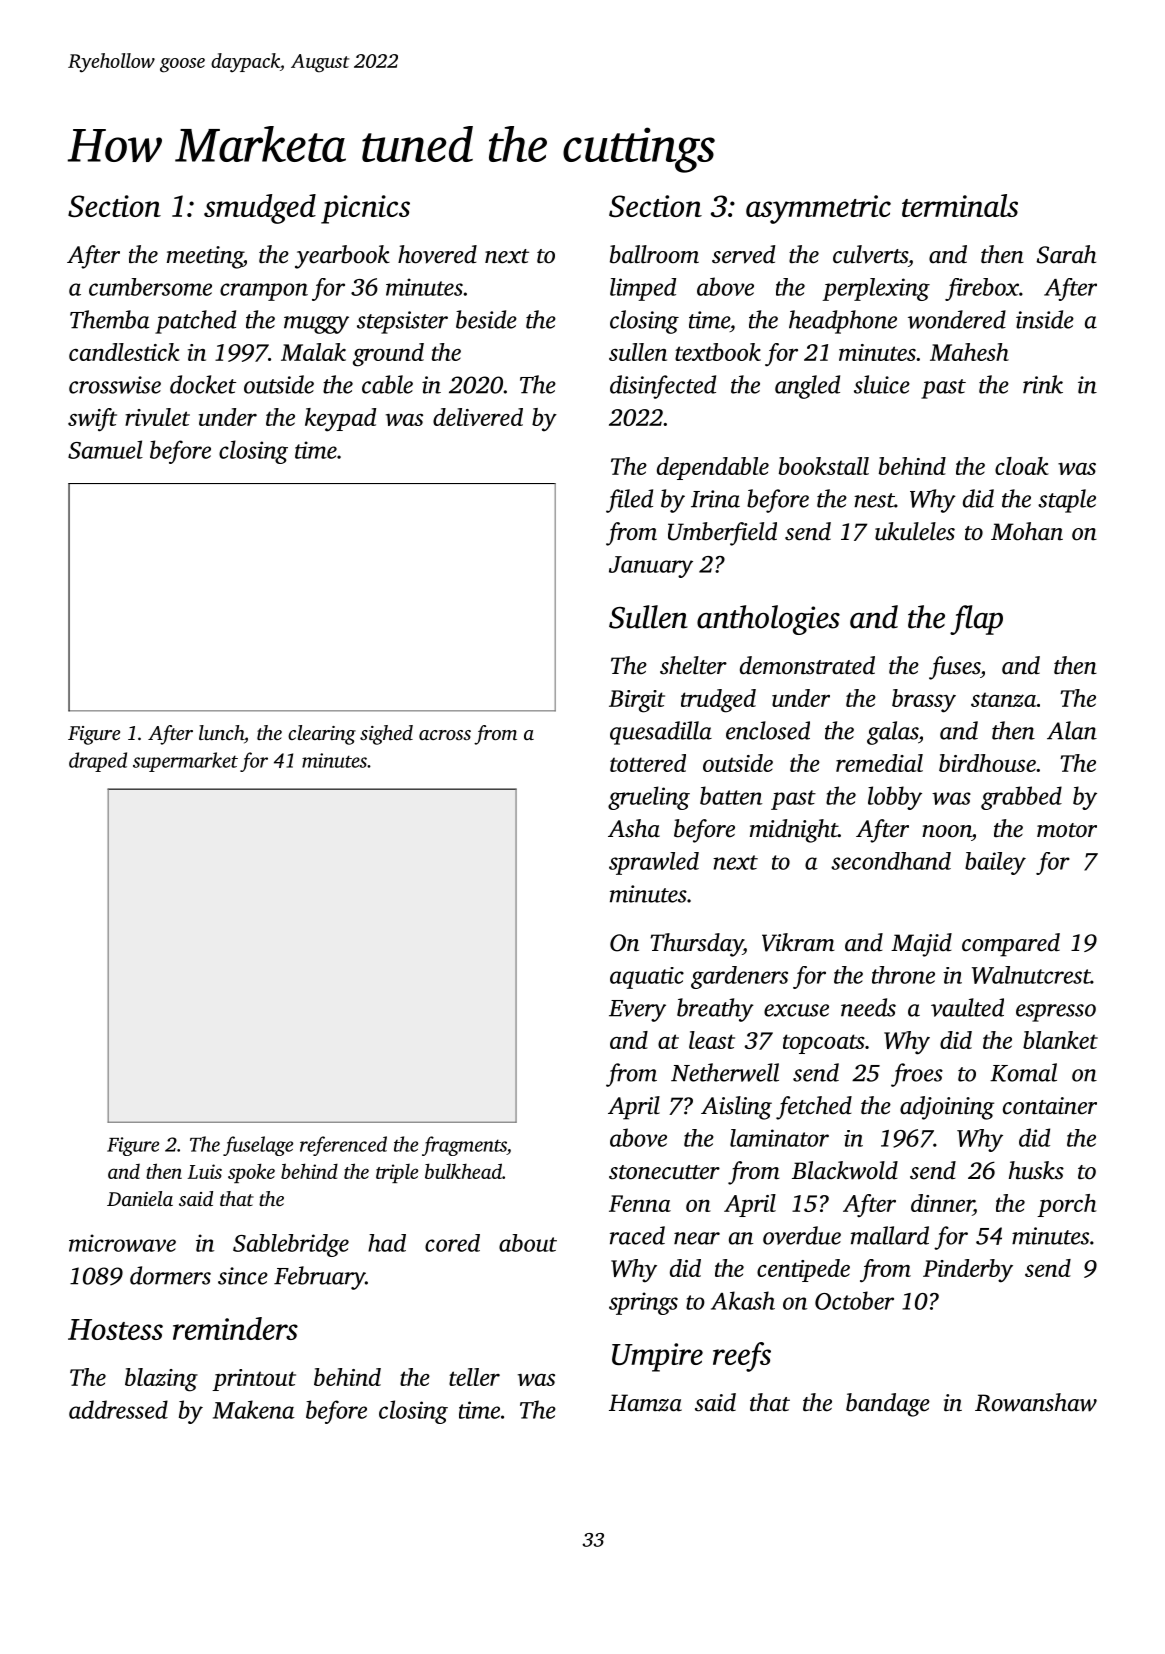 The height and width of the screenshot is (1654, 1165). I want to click on Hamza, so click(645, 1403).
